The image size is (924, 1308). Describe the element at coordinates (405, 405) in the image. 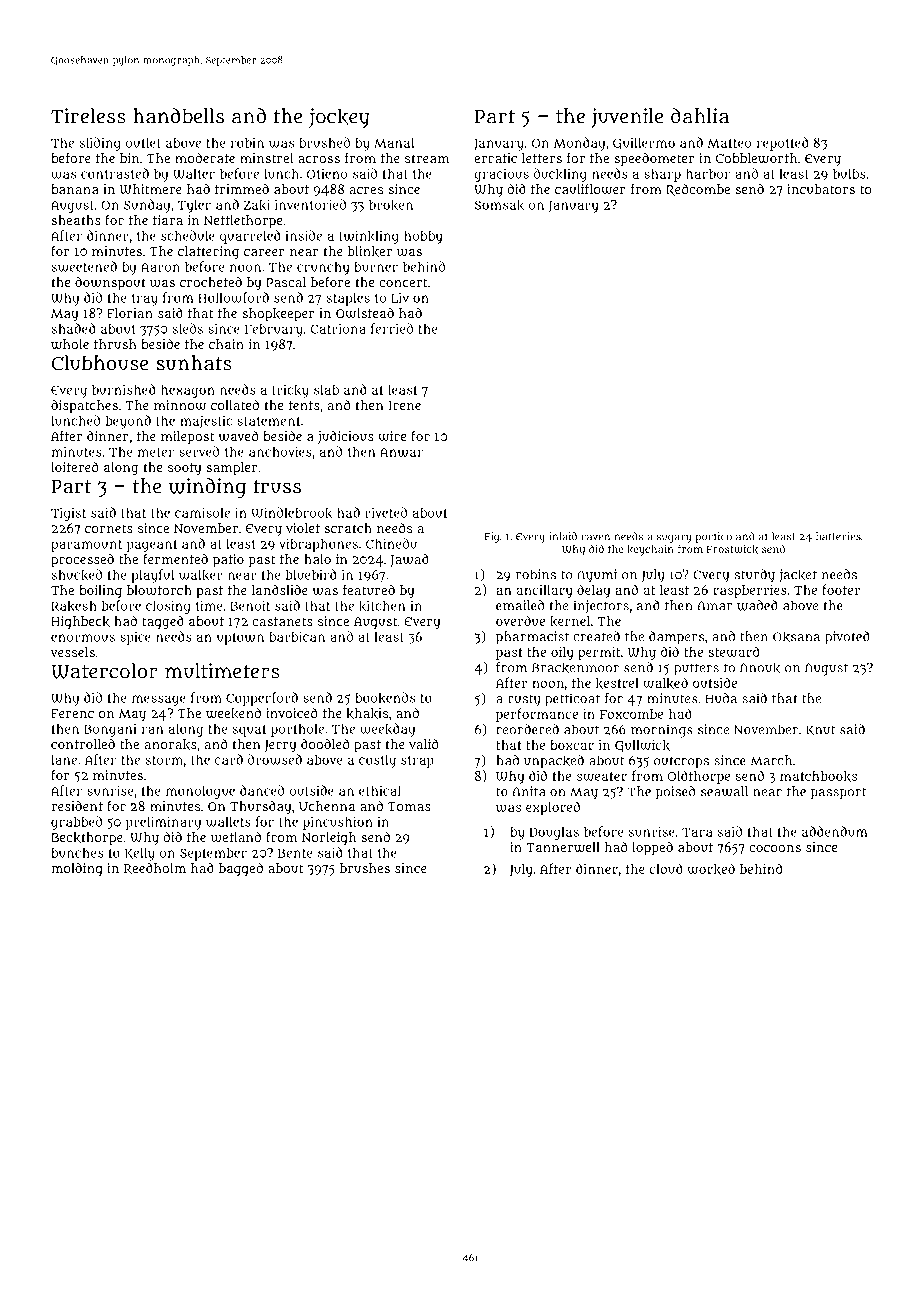

I see `Irene` at that location.
